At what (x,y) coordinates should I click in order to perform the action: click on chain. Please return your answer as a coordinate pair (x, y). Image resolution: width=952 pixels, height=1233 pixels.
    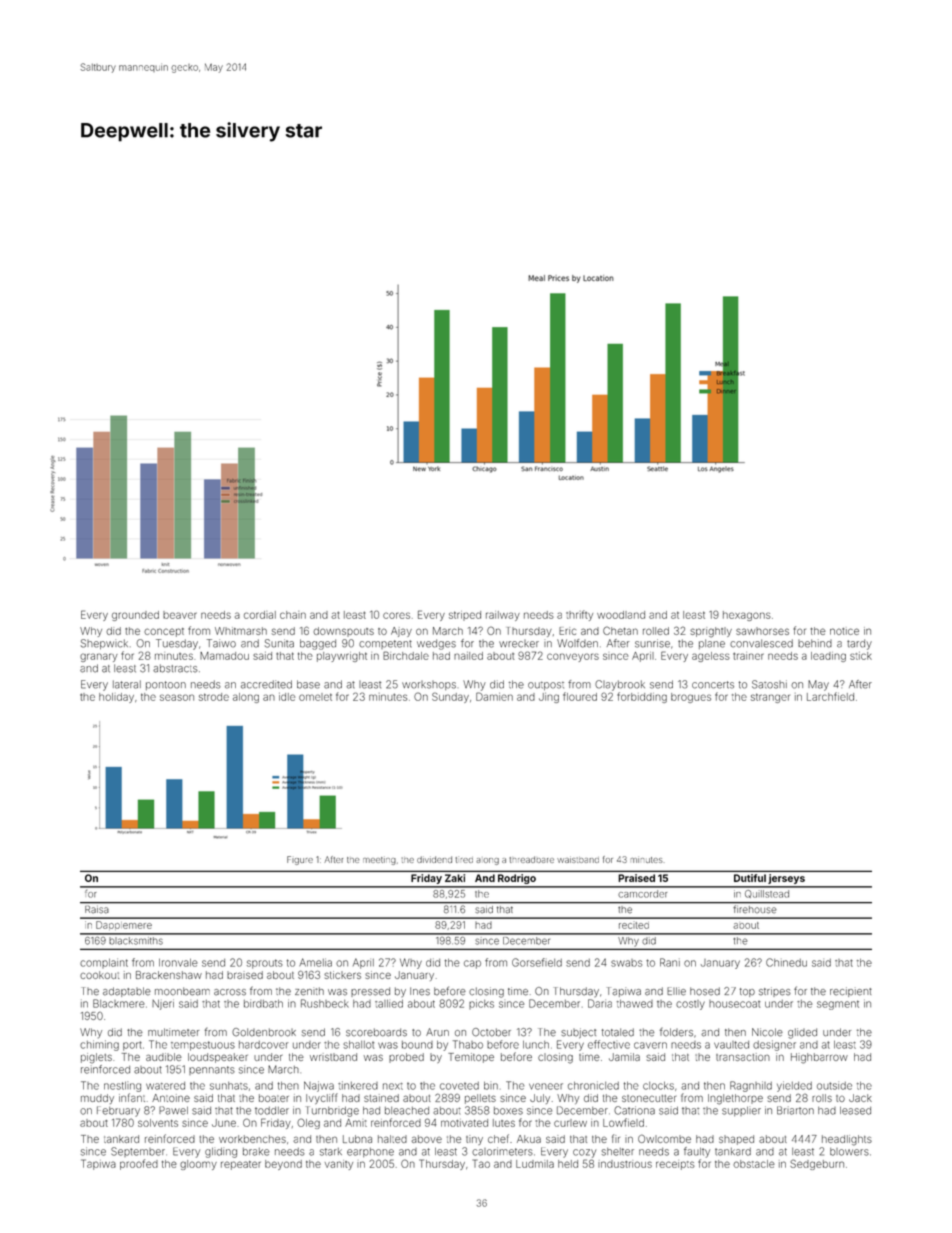
    Looking at the image, I should click on (293, 615).
